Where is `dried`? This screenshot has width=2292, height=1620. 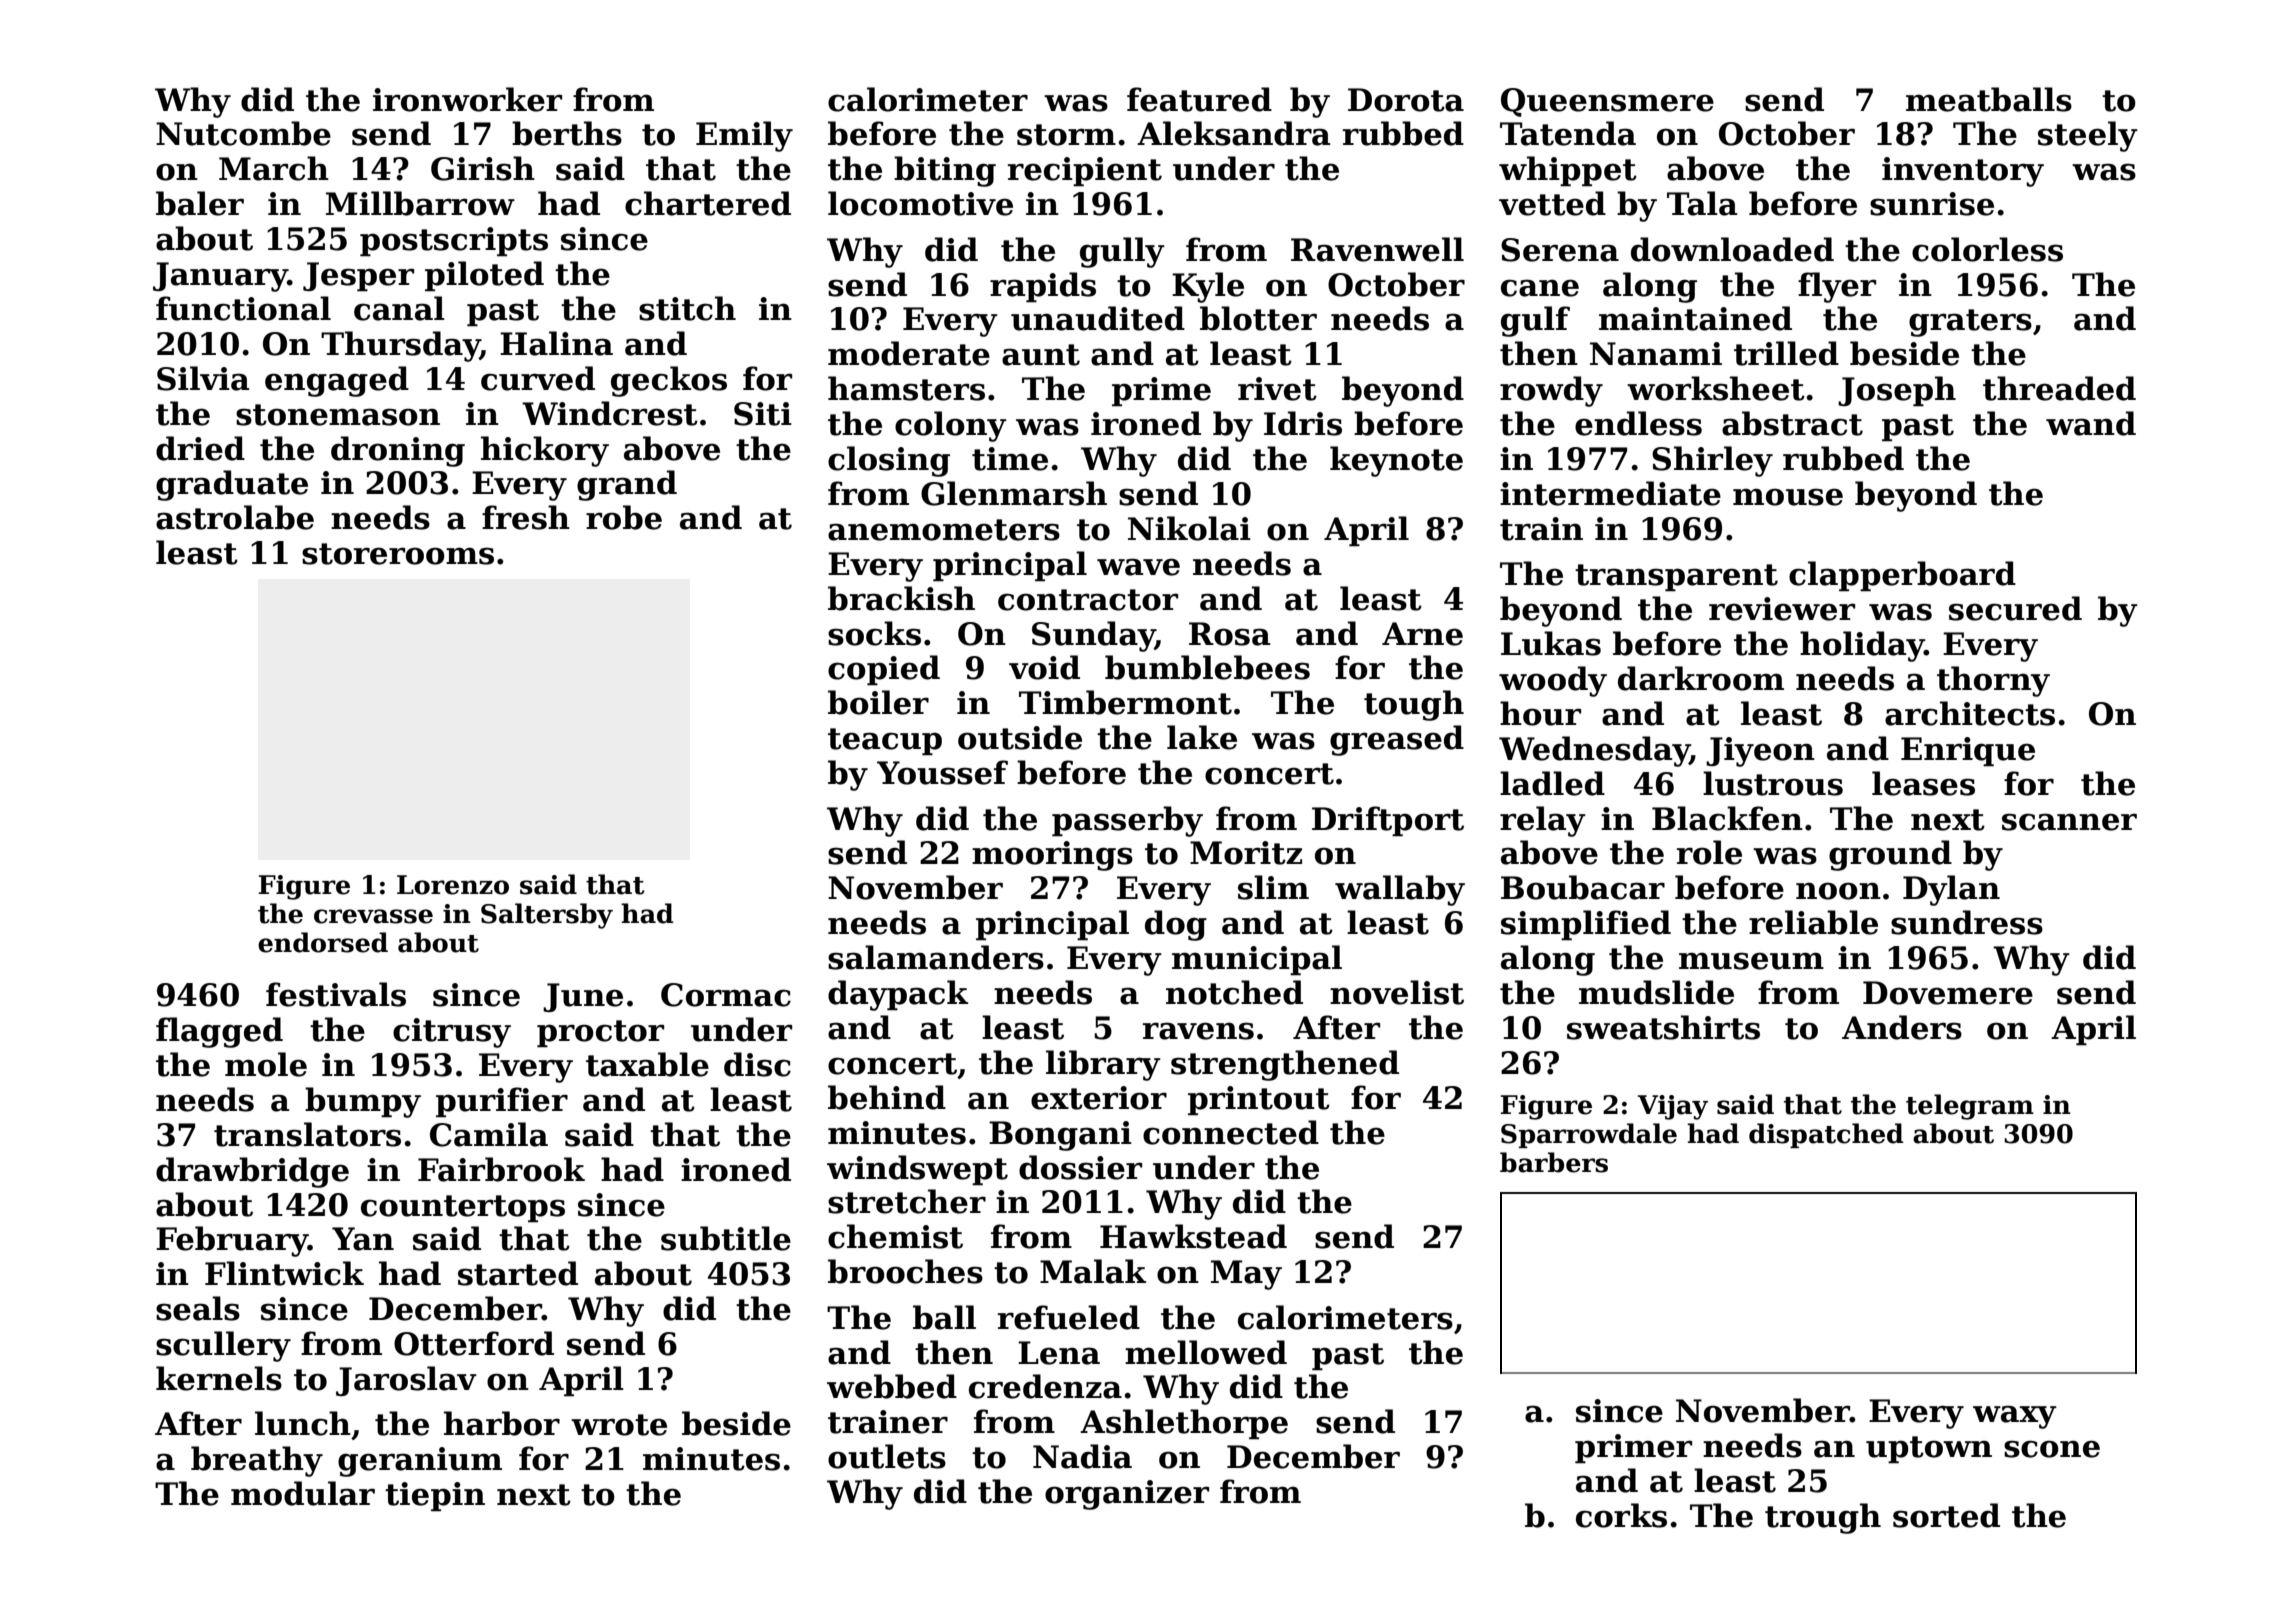
dried is located at coordinates (200, 448).
